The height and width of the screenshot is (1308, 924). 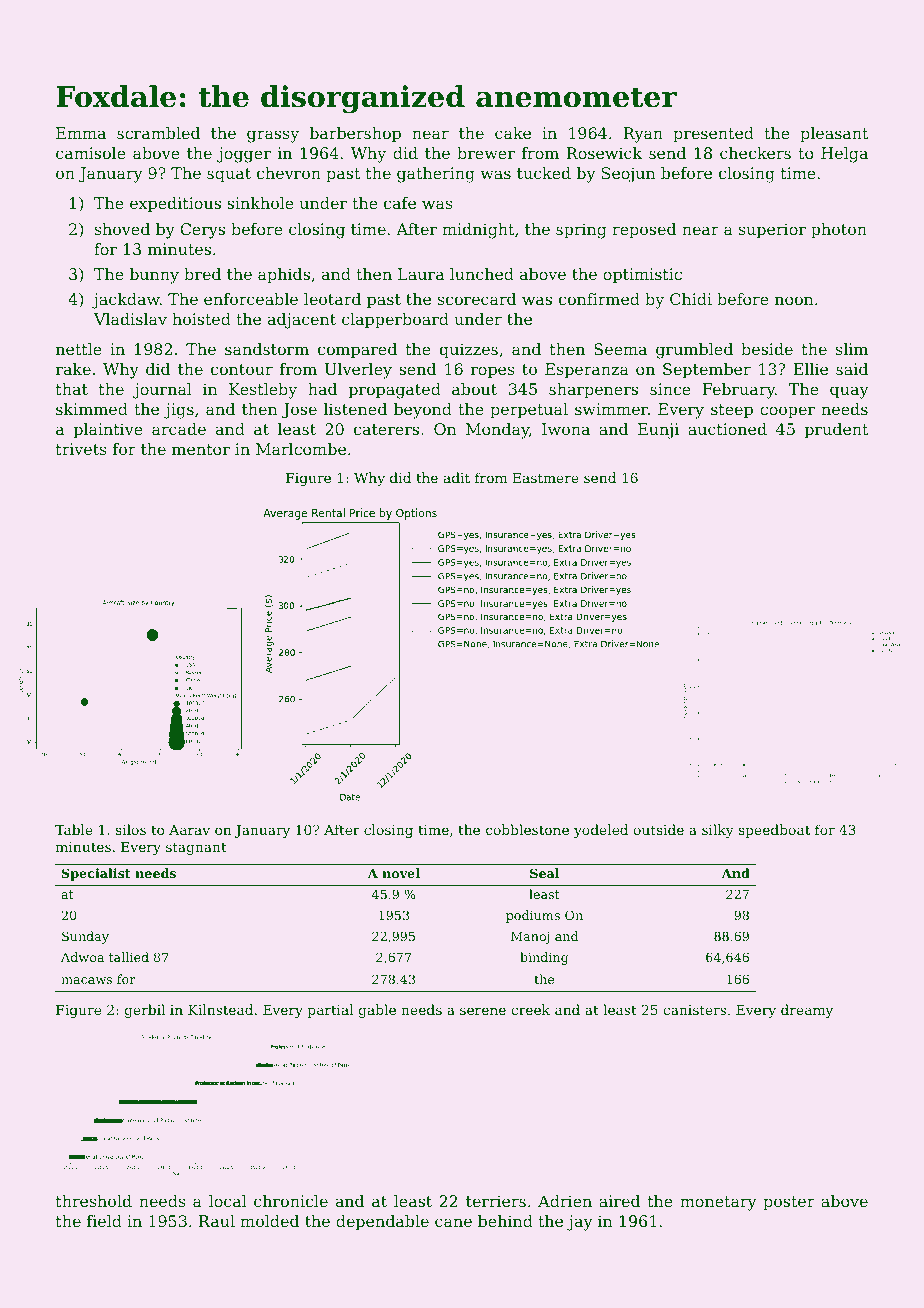 What do you see at coordinates (131, 829) in the screenshot?
I see `silos` at bounding box center [131, 829].
